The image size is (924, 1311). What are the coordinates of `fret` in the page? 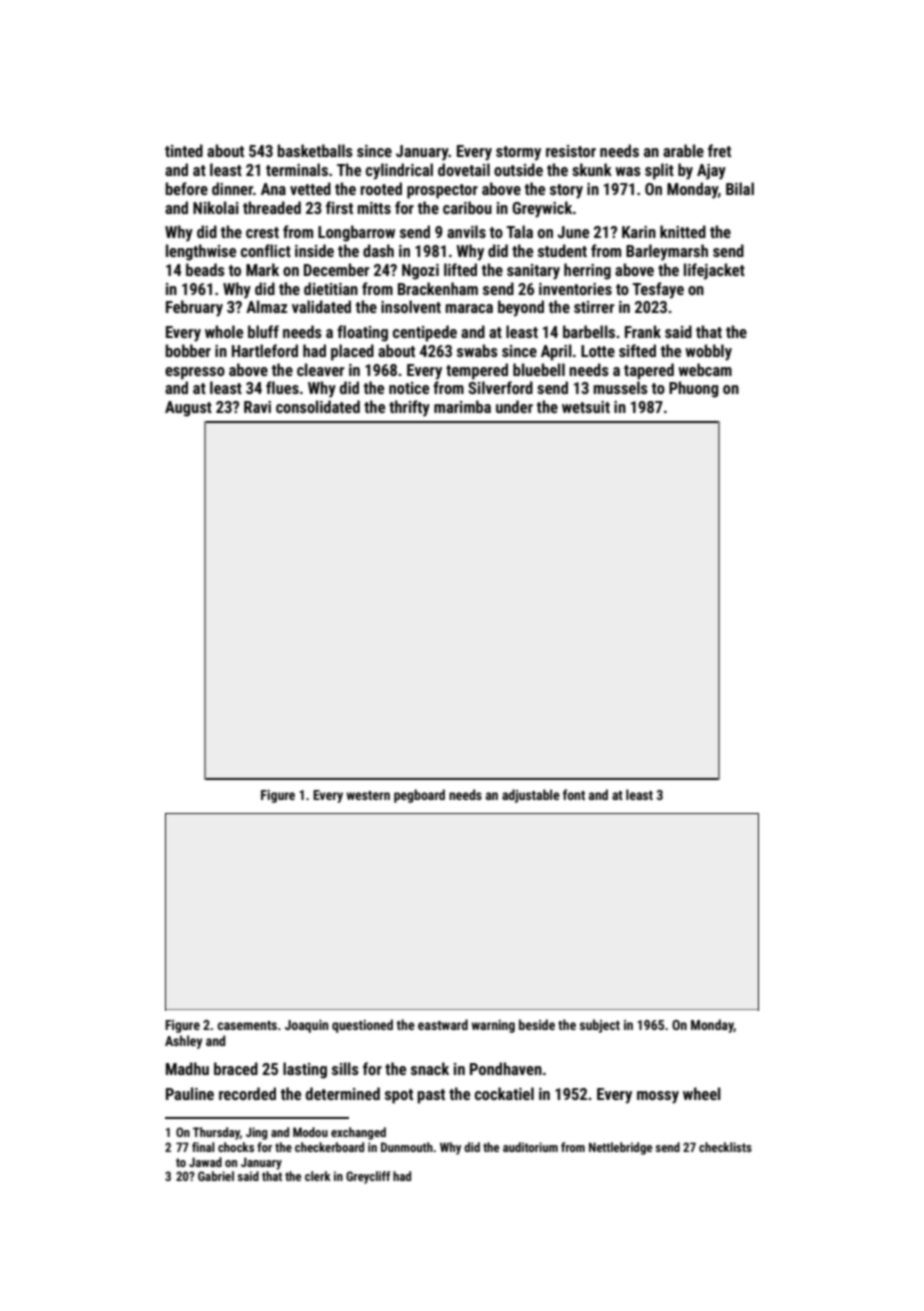 It's located at (719, 150).
